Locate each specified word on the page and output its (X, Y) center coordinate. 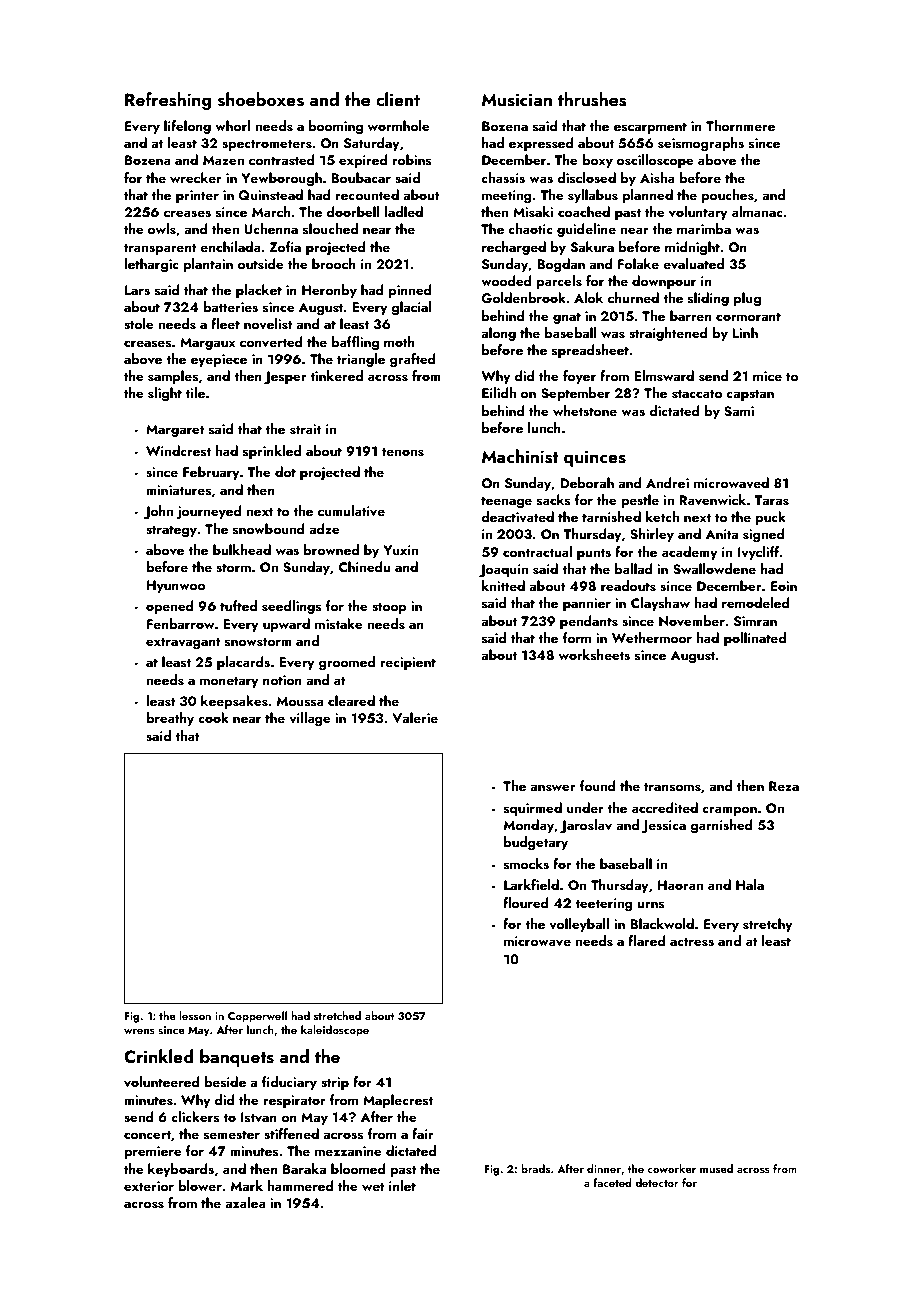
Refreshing (168, 101)
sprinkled (272, 452)
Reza (784, 786)
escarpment (650, 128)
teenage (506, 502)
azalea (245, 1202)
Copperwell (257, 1017)
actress (692, 942)
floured (526, 902)
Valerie (415, 717)
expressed (541, 144)
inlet (402, 1185)
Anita (722, 534)
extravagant (183, 643)
